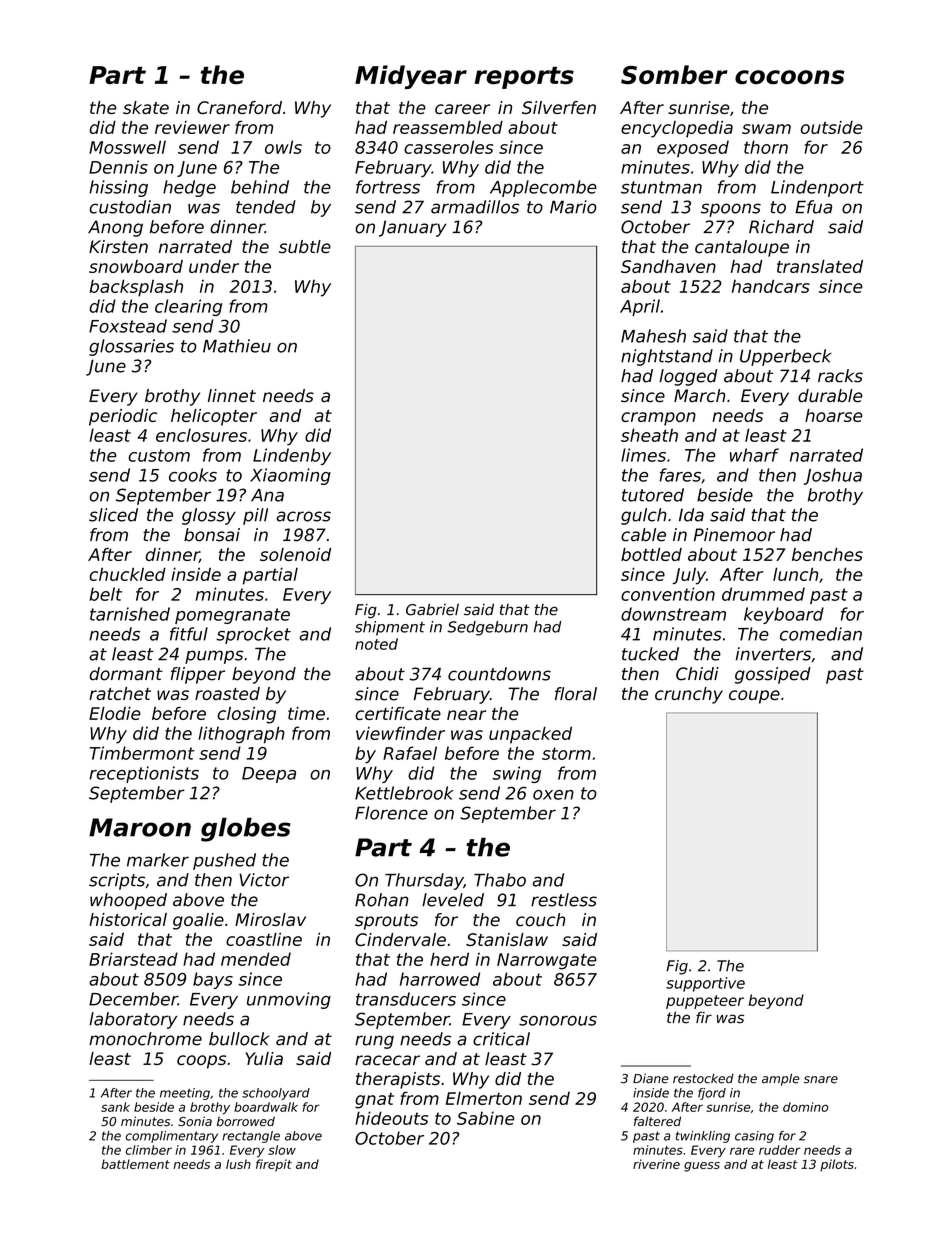 The width and height of the page is (952, 1233). What do you see at coordinates (649, 435) in the page?
I see `sheath` at bounding box center [649, 435].
